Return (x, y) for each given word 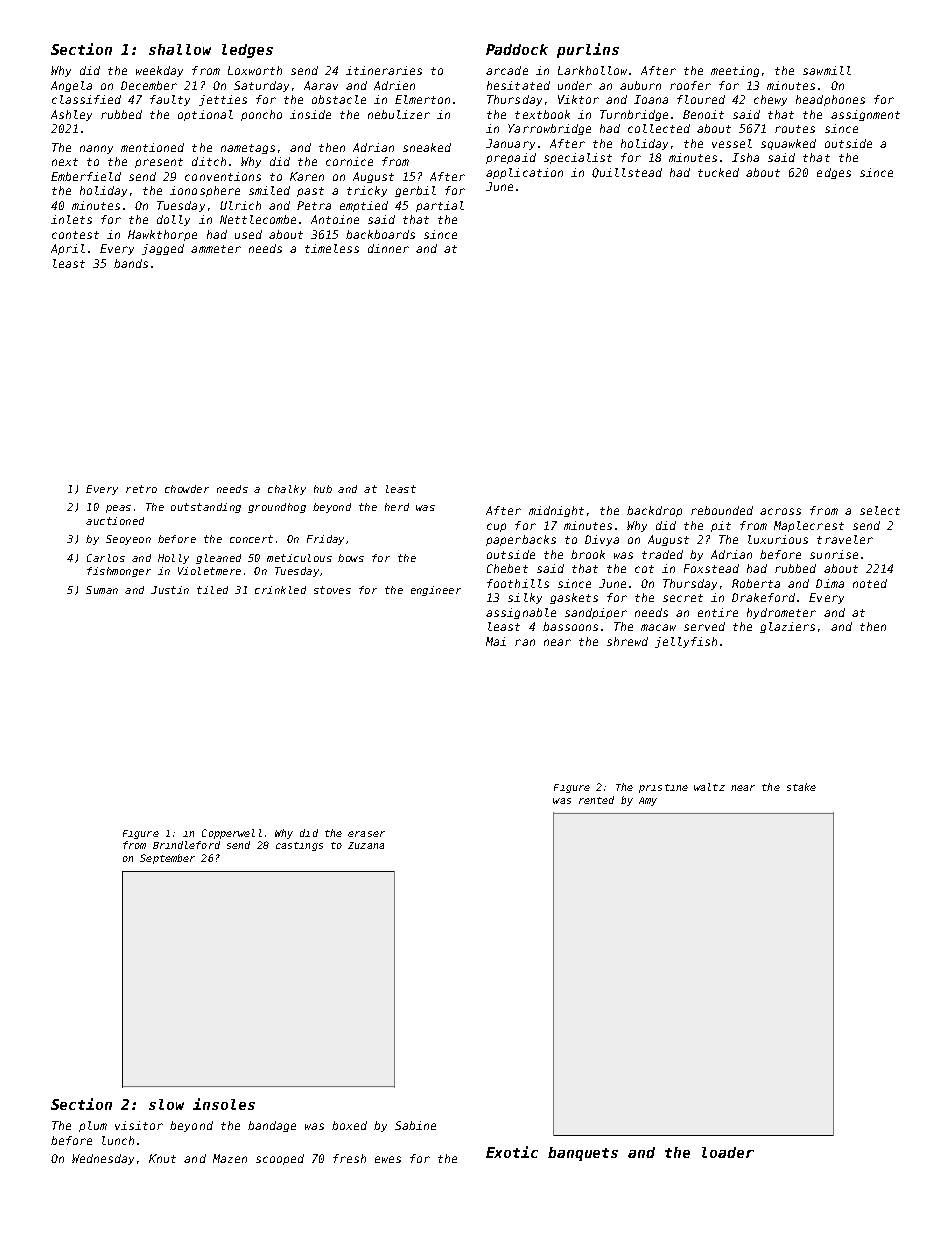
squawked (788, 144)
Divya (602, 540)
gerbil (415, 191)
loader (728, 1152)
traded (662, 554)
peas (118, 509)
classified (86, 99)
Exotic (512, 1152)
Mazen (230, 1158)
